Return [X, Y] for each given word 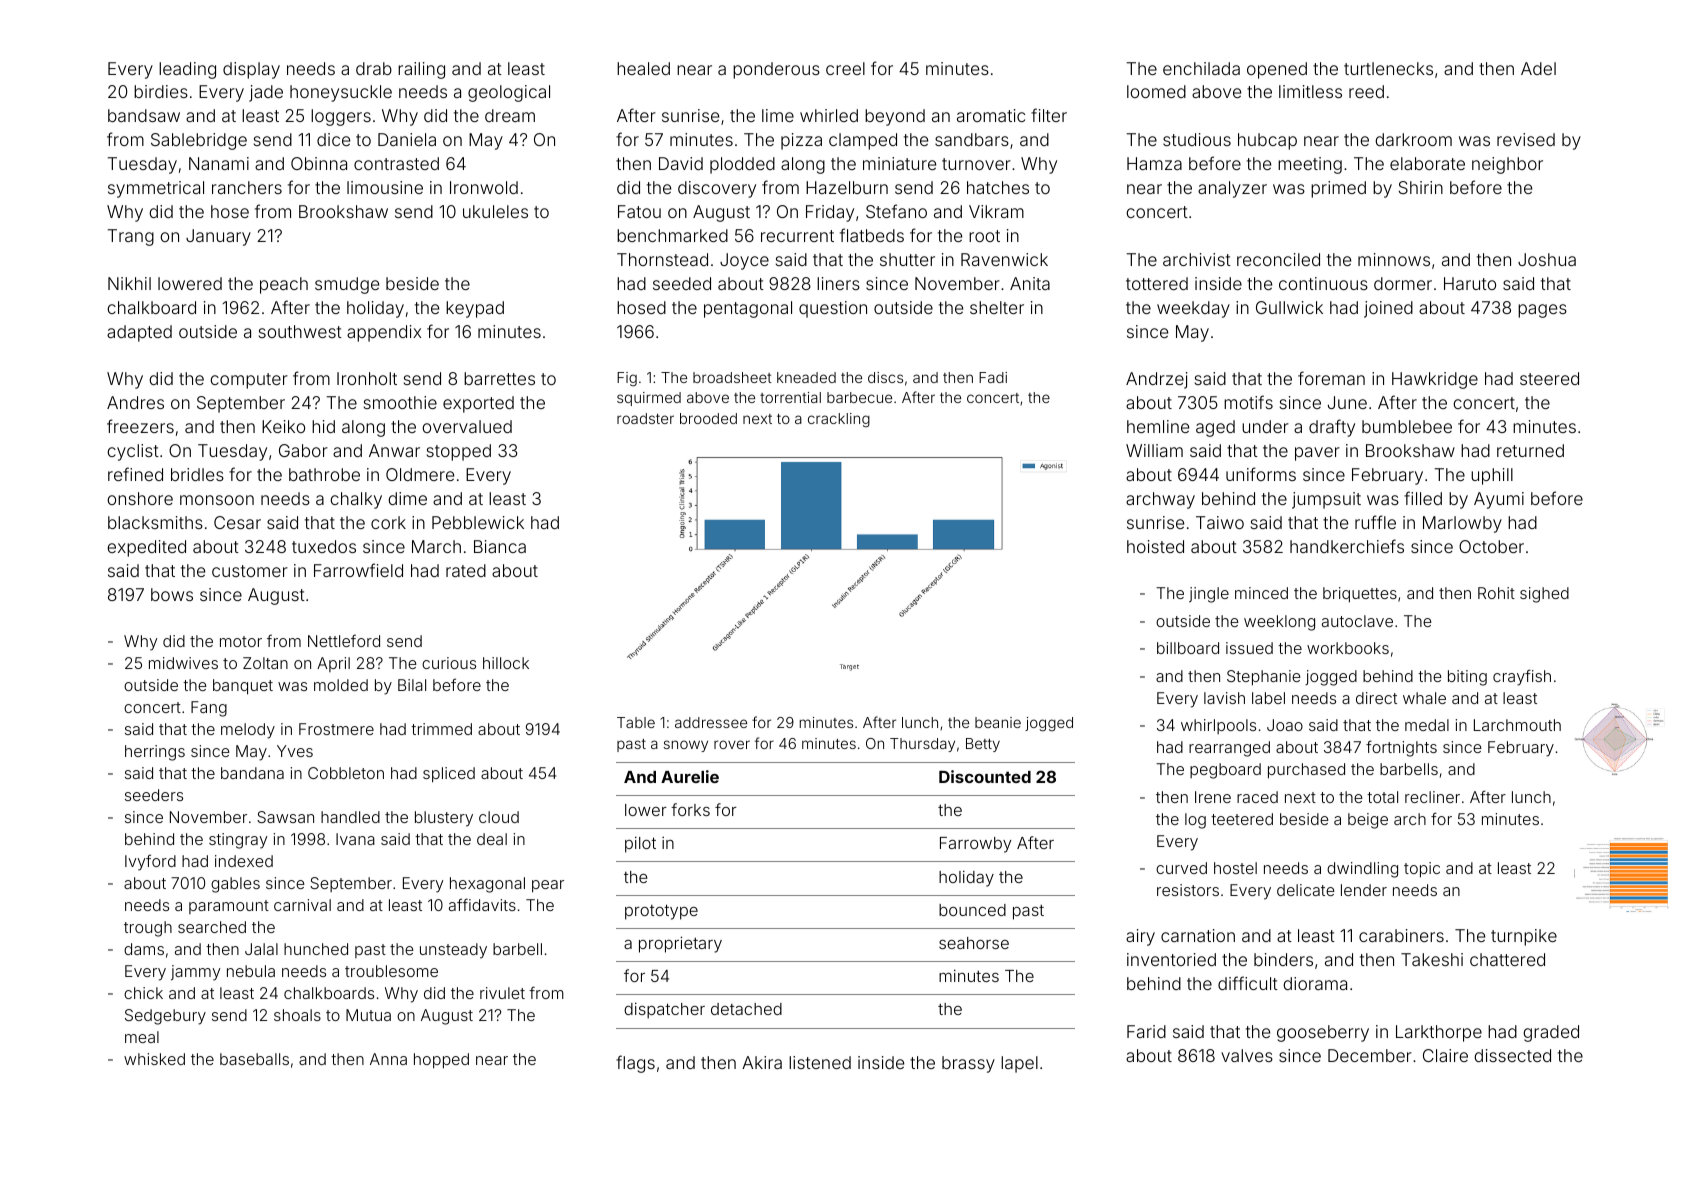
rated [466, 570]
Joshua [1547, 259]
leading [187, 70]
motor [241, 641]
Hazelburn [847, 187]
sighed [1544, 595]
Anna [388, 1059]
